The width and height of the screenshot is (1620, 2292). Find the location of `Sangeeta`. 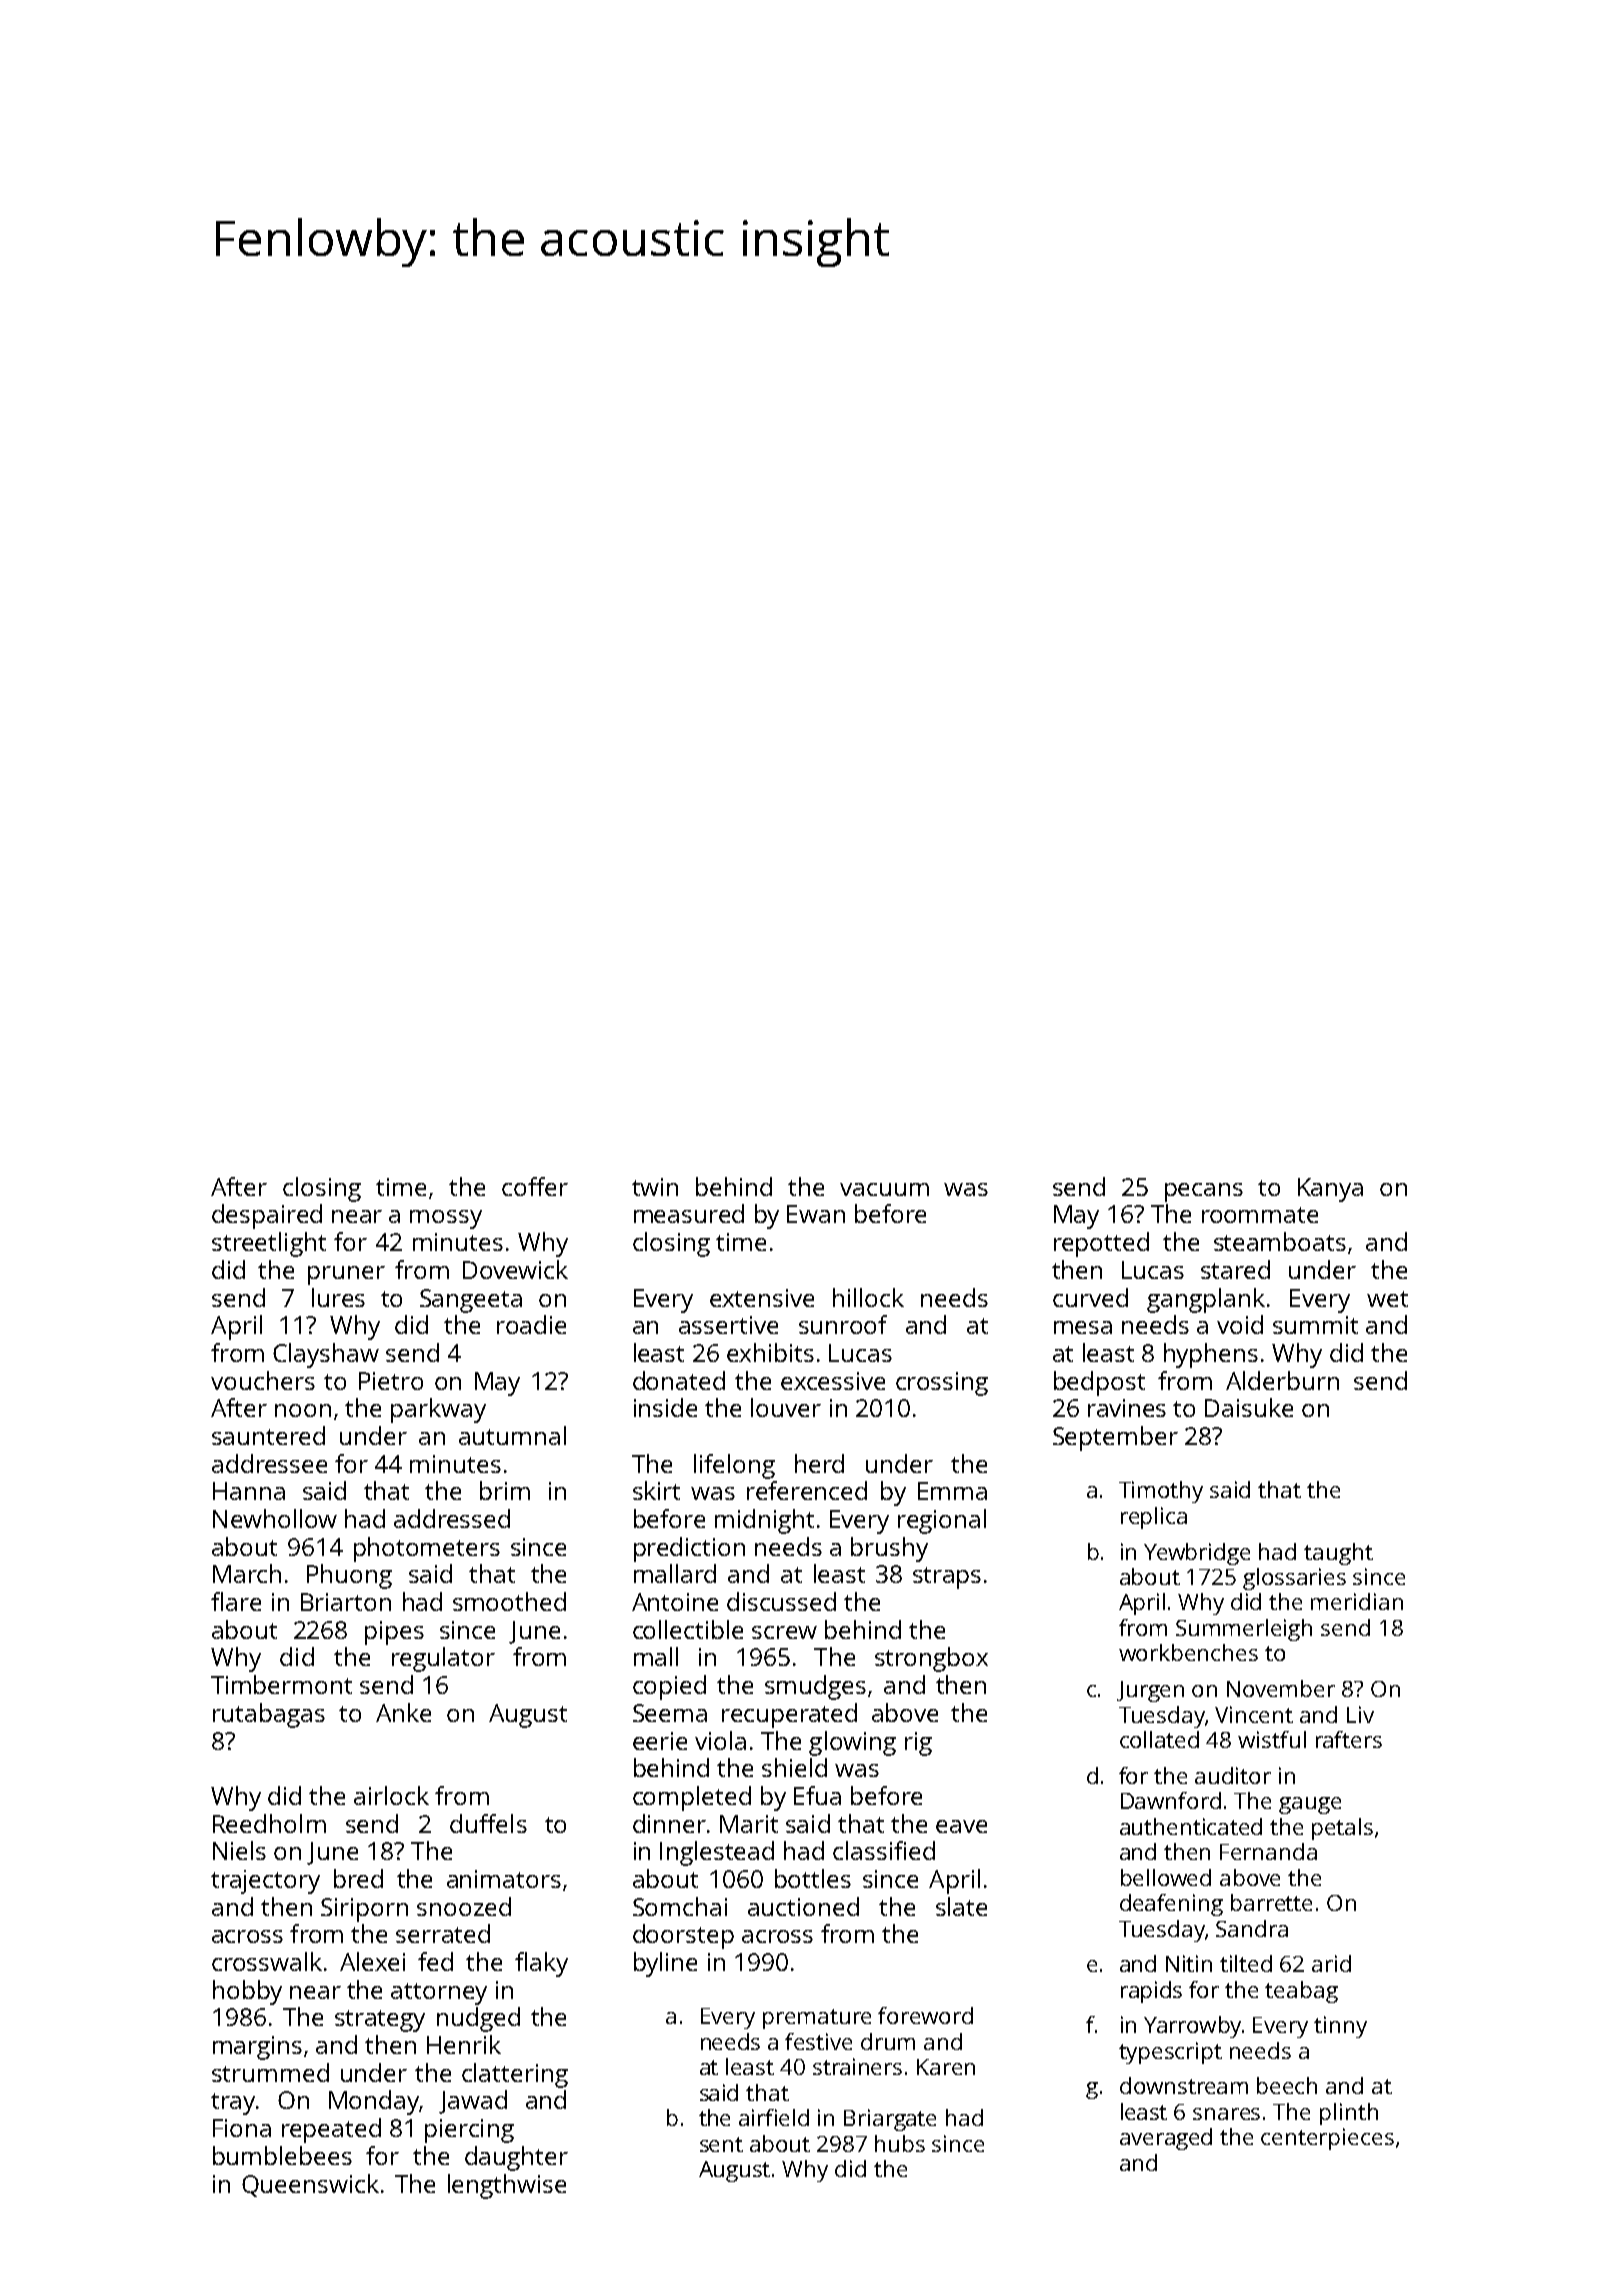

Sangeeta is located at coordinates (471, 1301).
